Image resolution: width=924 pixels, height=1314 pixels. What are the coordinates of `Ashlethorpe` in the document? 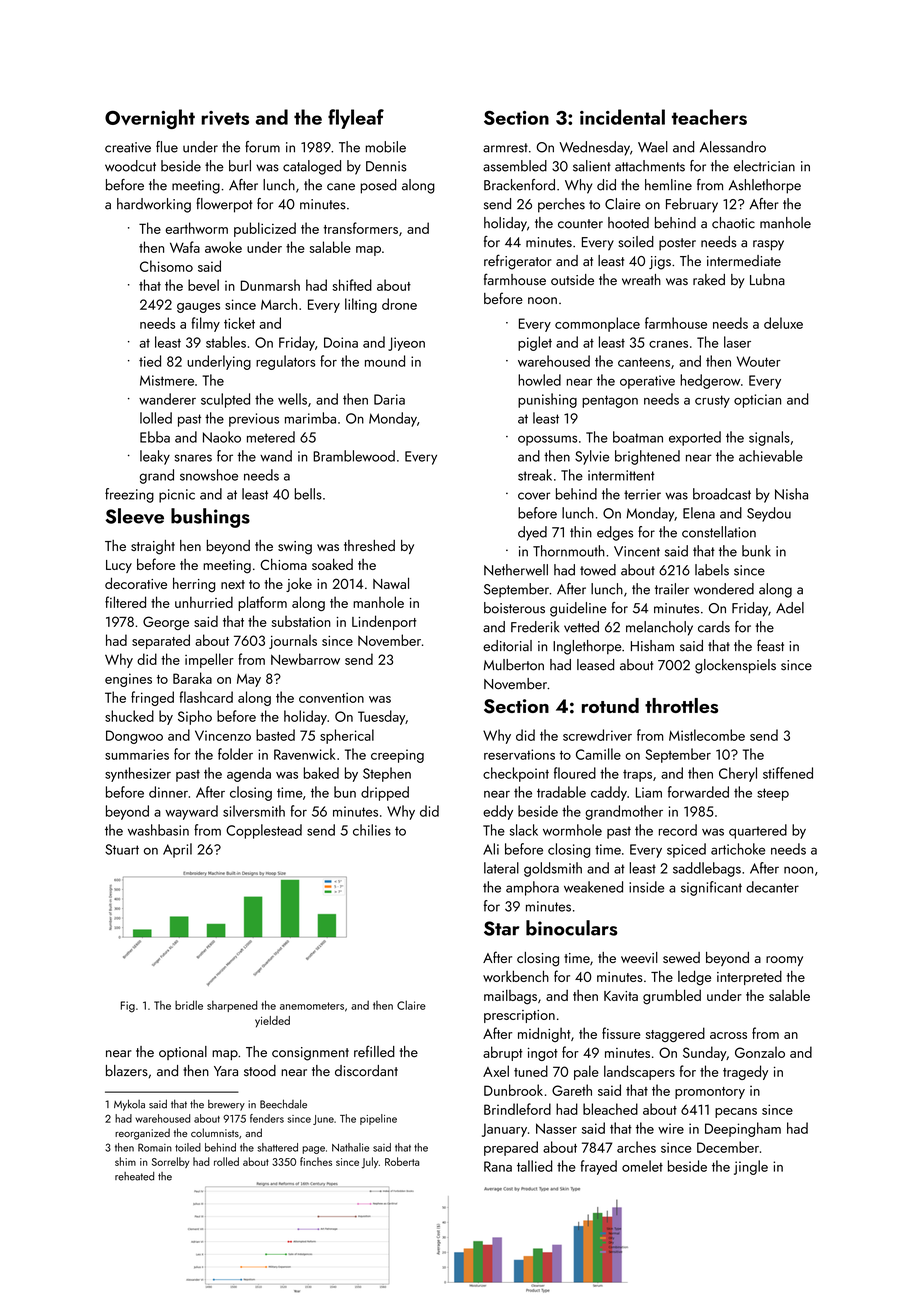 It's located at (765, 186).
